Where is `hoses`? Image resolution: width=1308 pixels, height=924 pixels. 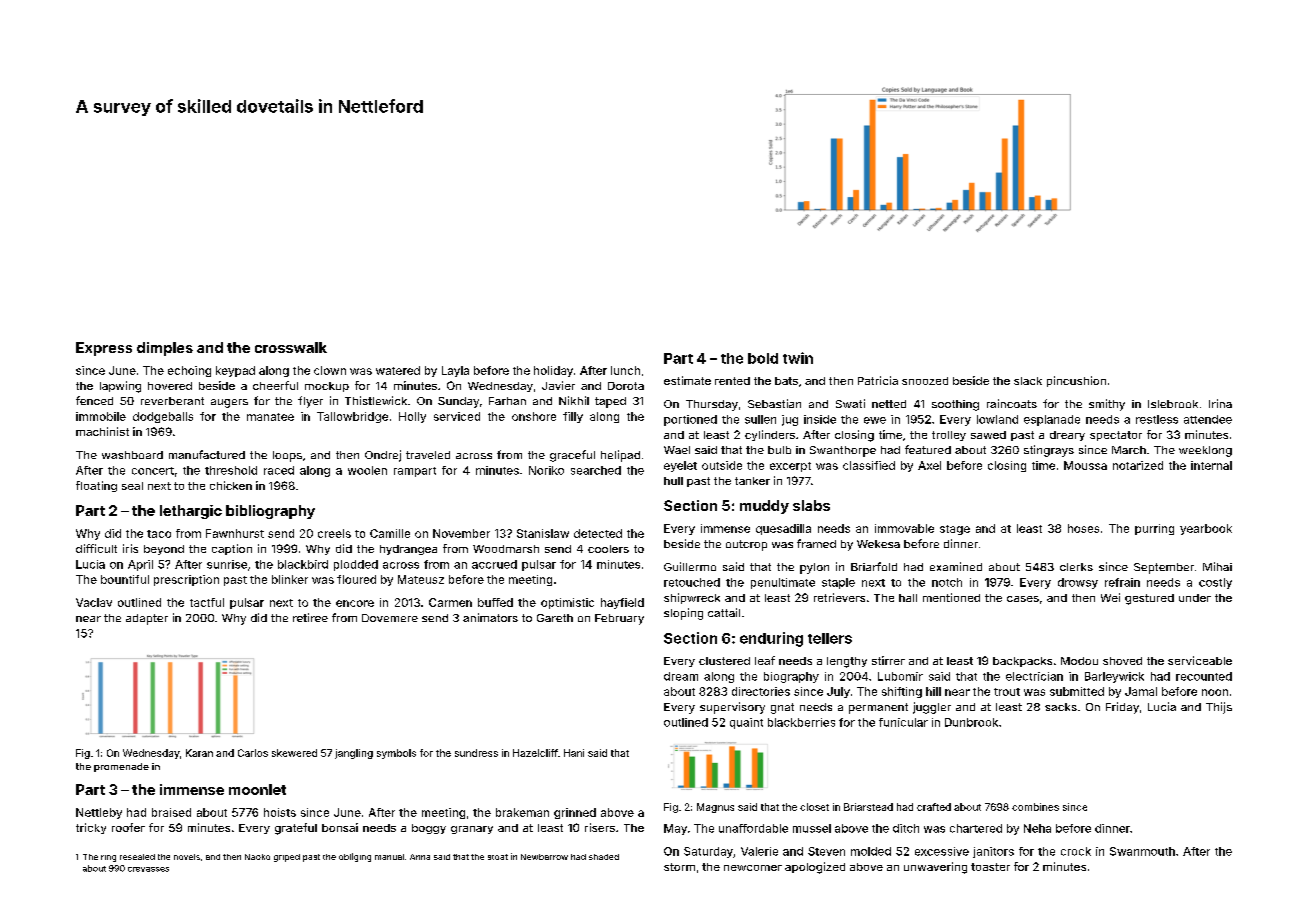 hoses is located at coordinates (1083, 528).
